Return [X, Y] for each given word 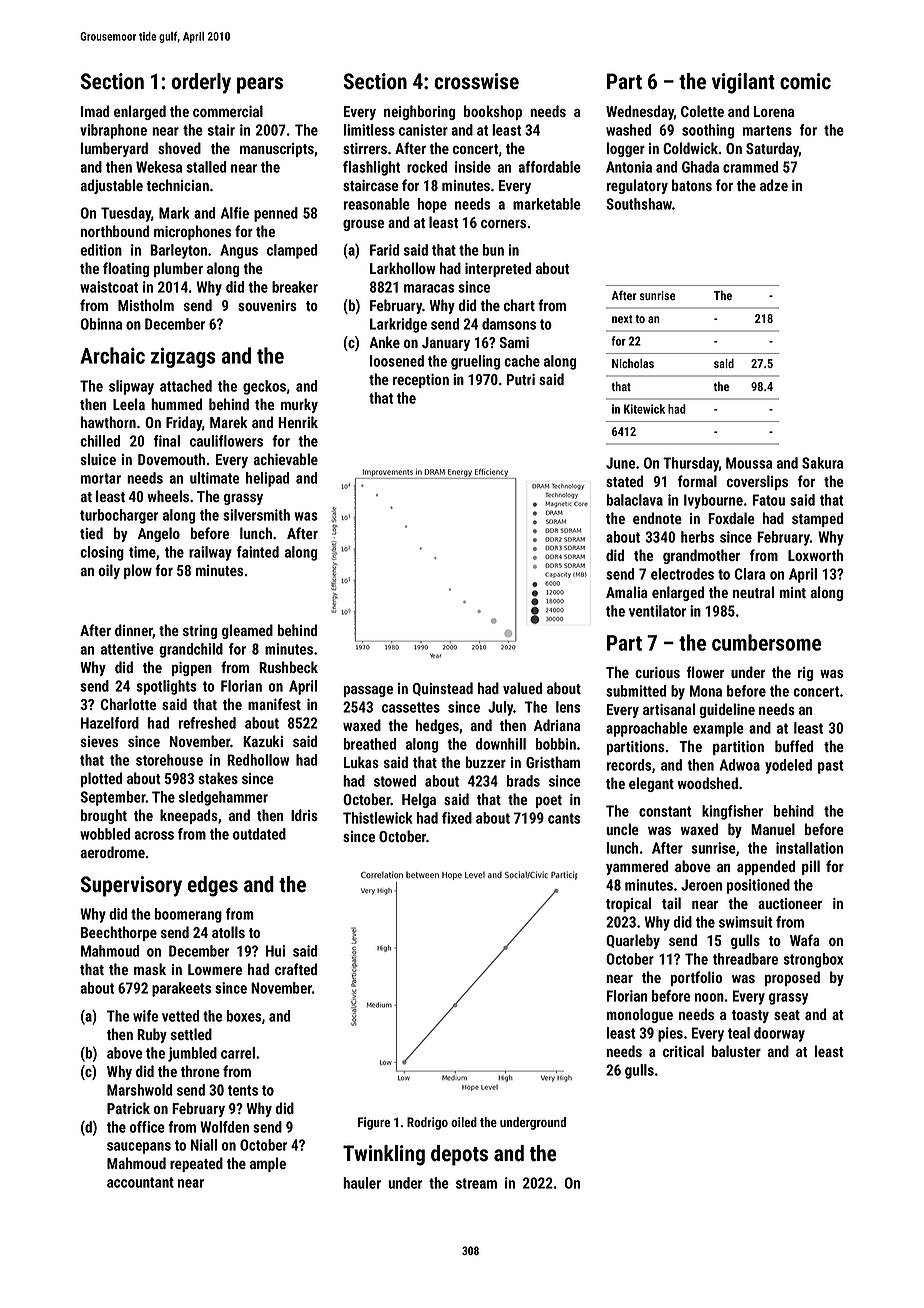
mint [792, 592]
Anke [384, 342]
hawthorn [108, 422]
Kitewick [644, 409]
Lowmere [215, 969]
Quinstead [443, 689]
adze [774, 185]
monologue [639, 1015]
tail [671, 903]
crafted [296, 969]
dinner [134, 631]
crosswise [476, 81]
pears [260, 85]
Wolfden [224, 1127]
